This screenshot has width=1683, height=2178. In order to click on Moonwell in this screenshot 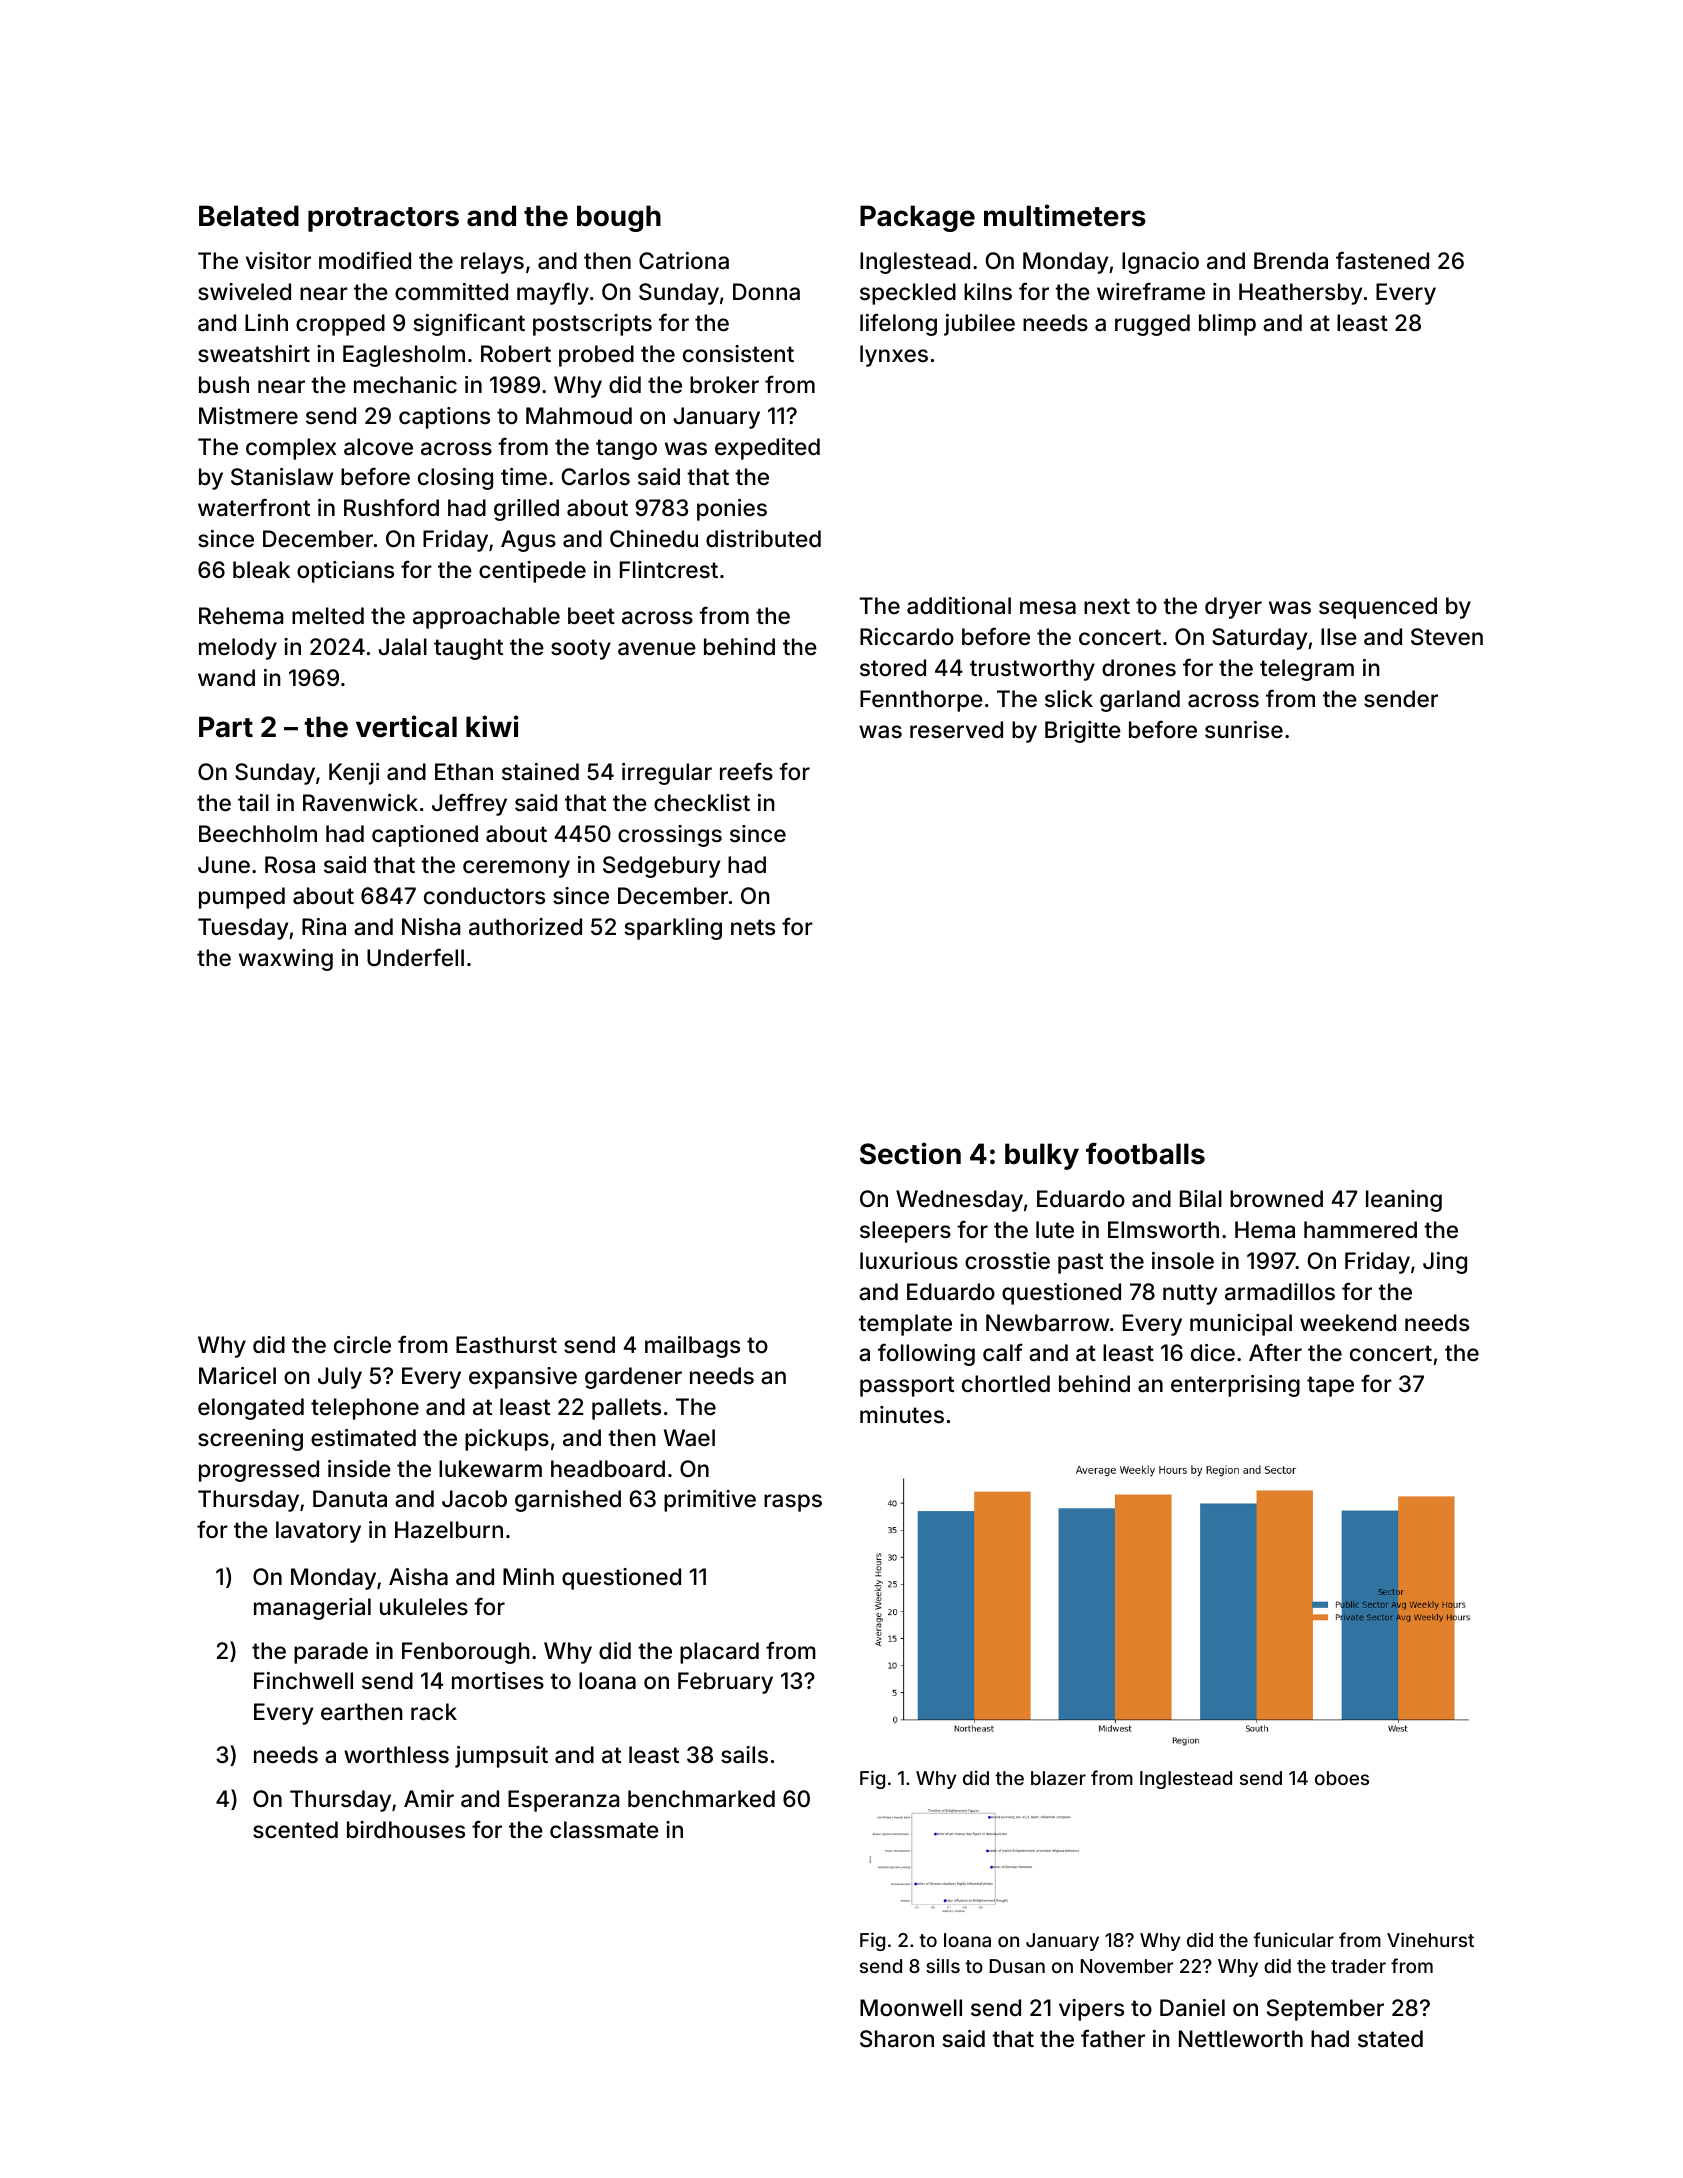, I will do `click(911, 2008)`.
